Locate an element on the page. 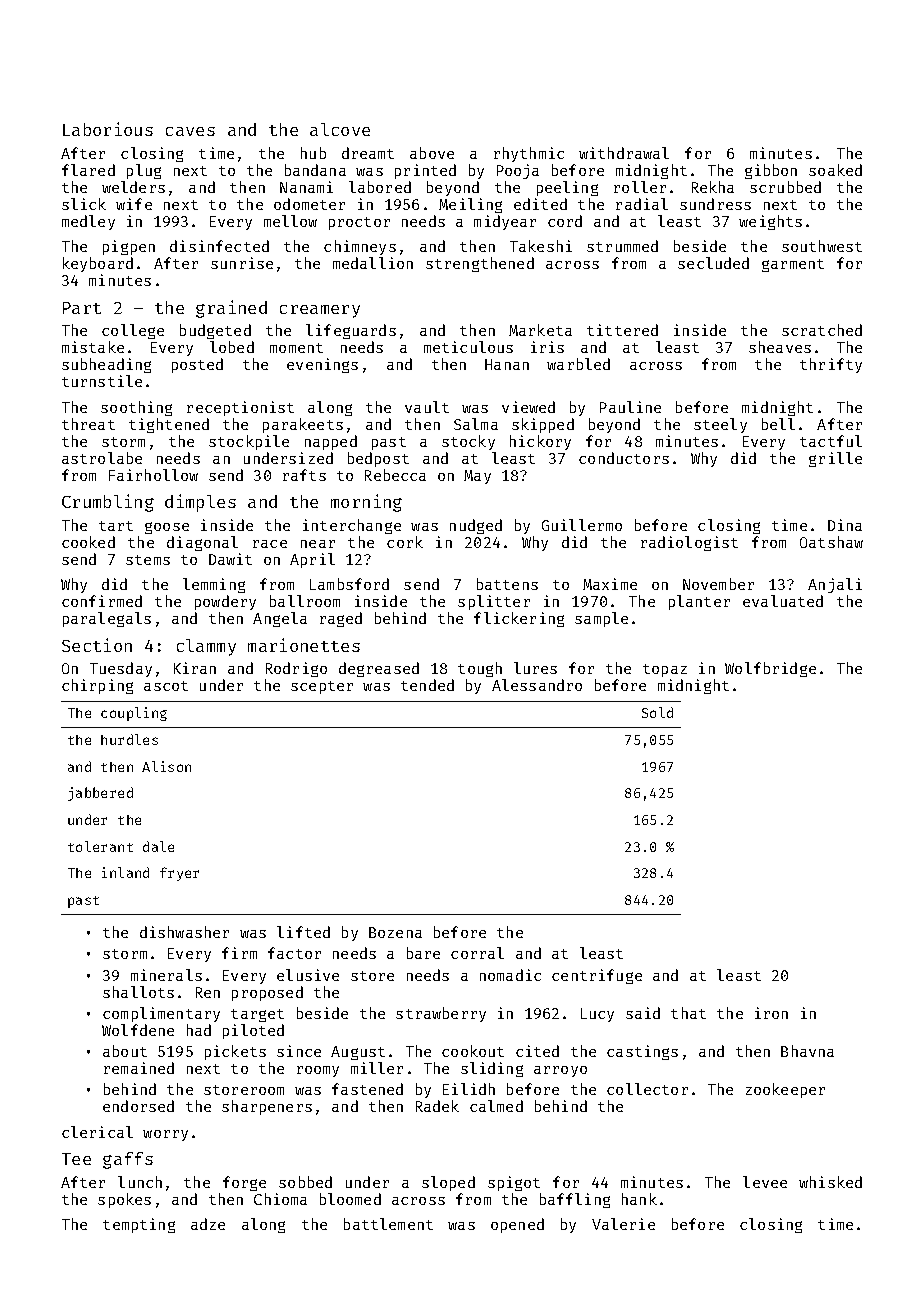 This document has width=924, height=1314. receptionist is located at coordinates (240, 408).
